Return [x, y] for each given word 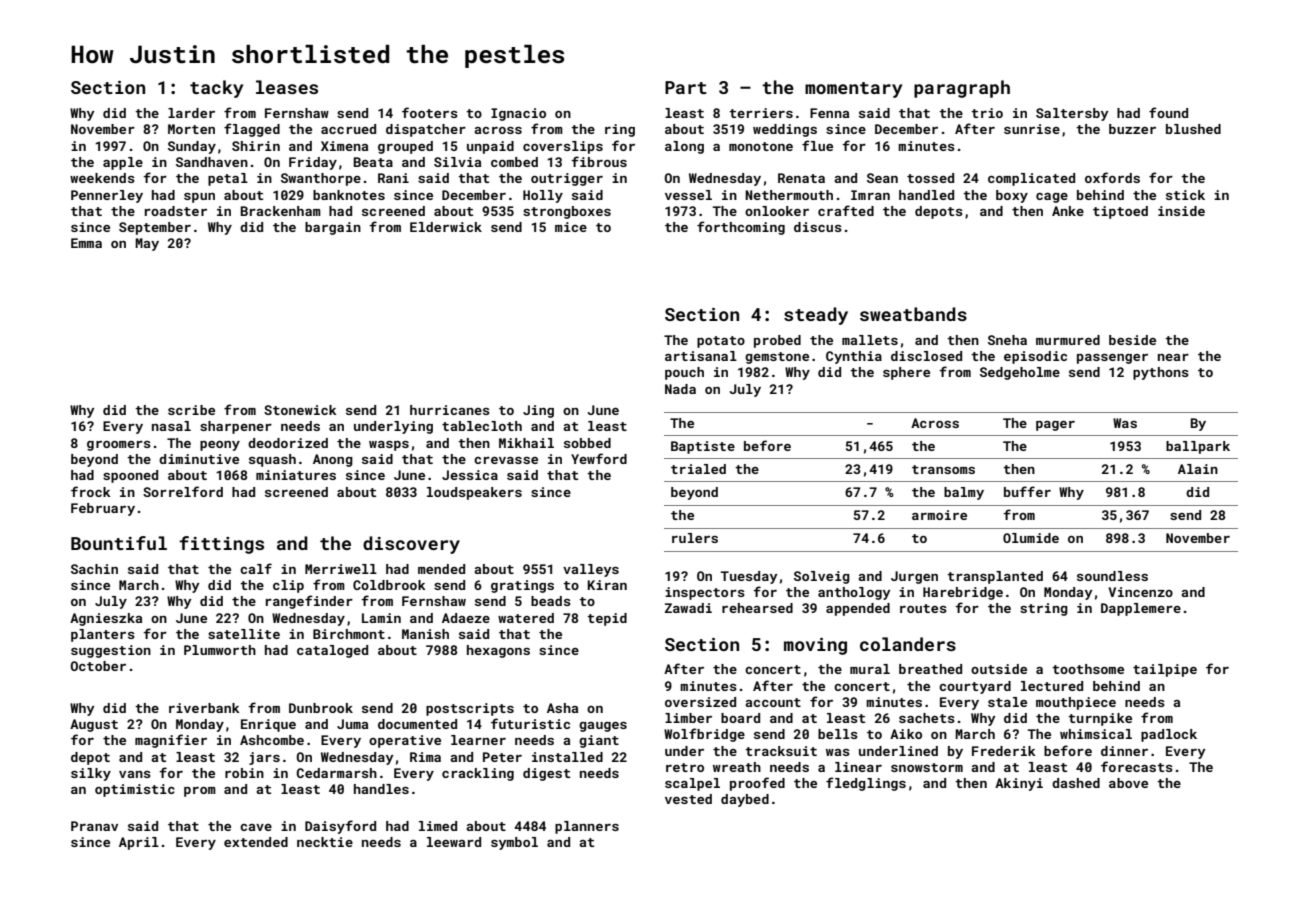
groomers [119, 446]
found [1168, 112]
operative [405, 741]
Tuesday [749, 577]
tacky [216, 89]
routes [923, 608]
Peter [502, 757]
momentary [853, 90]
